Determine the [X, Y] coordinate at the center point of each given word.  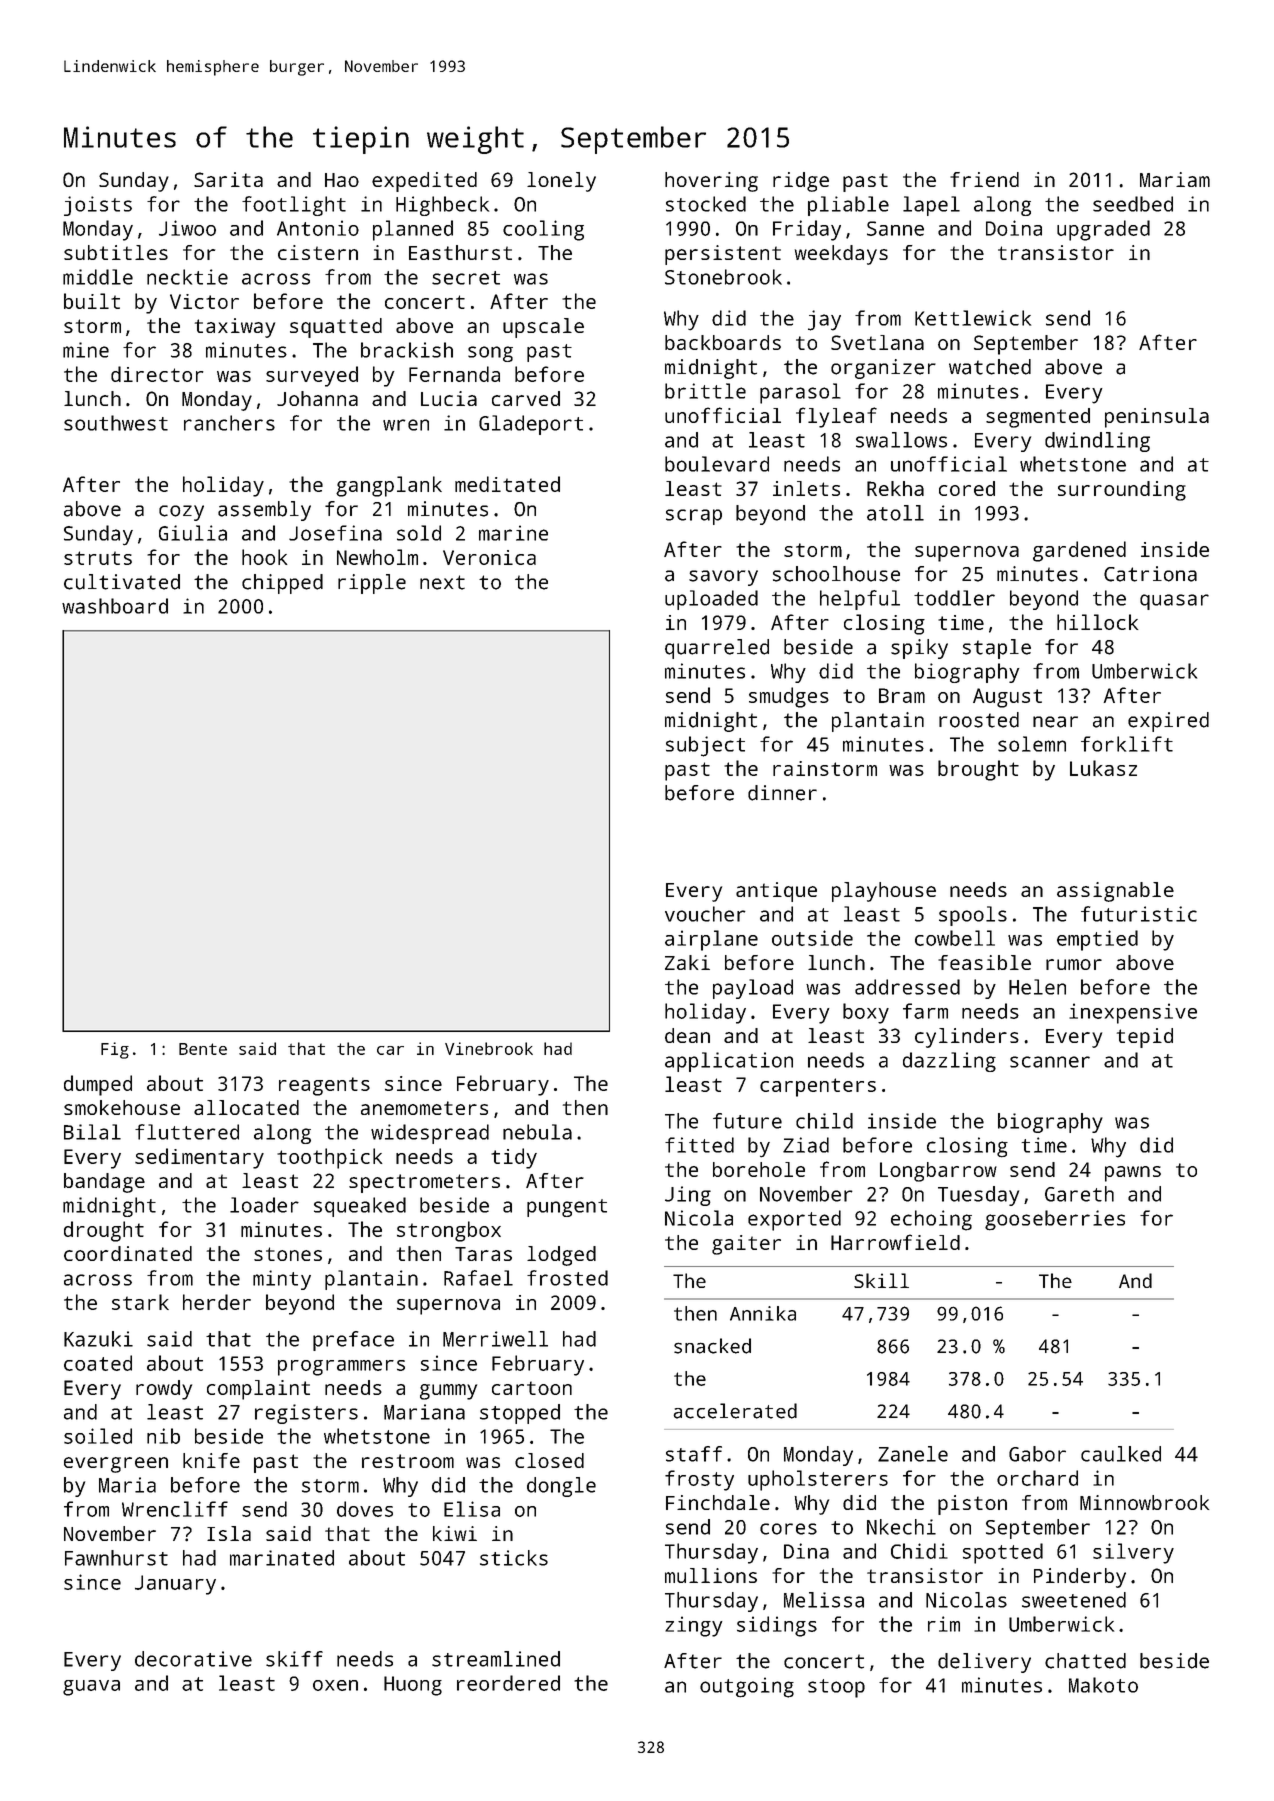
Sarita [228, 179]
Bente [203, 1049]
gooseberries [1055, 1220]
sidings [777, 1626]
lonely [561, 182]
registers [306, 1414]
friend [984, 179]
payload [753, 989]
